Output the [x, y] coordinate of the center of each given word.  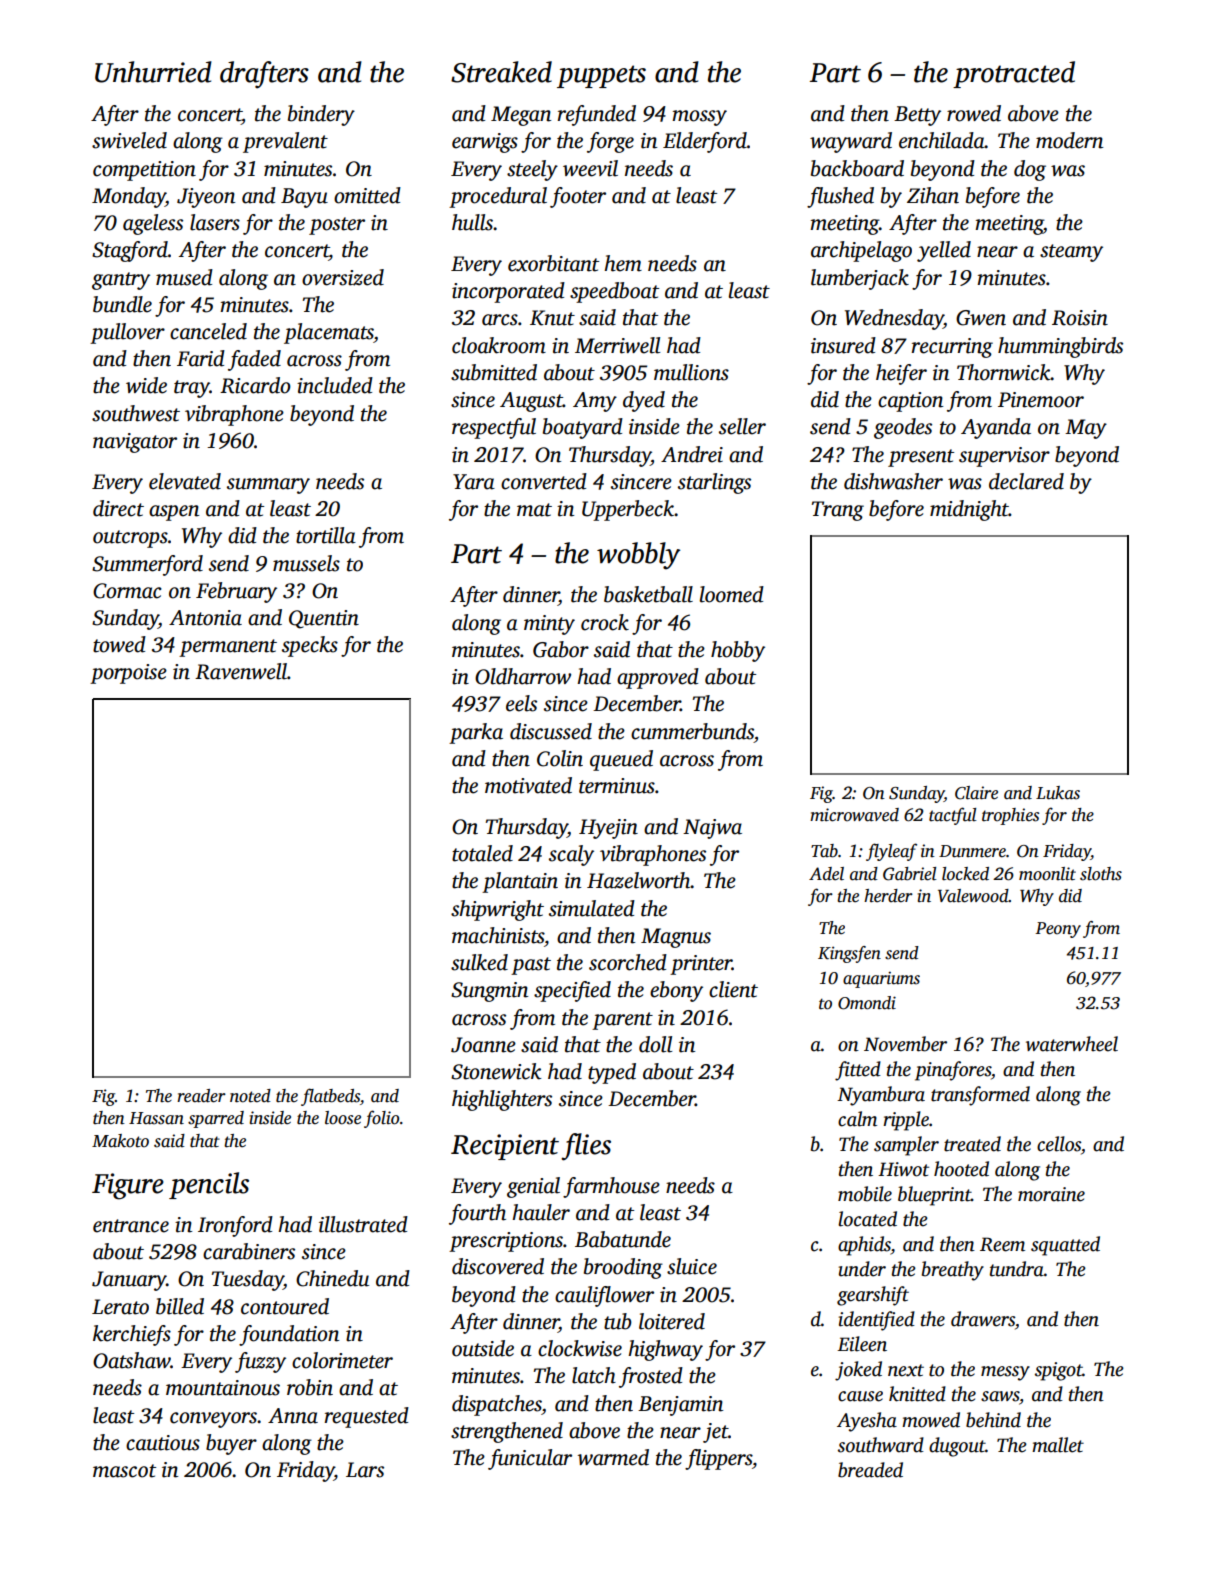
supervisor [1004, 457]
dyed [644, 401]
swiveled [129, 140]
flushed [840, 197]
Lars [365, 1470]
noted [250, 1096]
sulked [479, 962]
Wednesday [894, 319]
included [335, 385]
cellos [1059, 1144]
